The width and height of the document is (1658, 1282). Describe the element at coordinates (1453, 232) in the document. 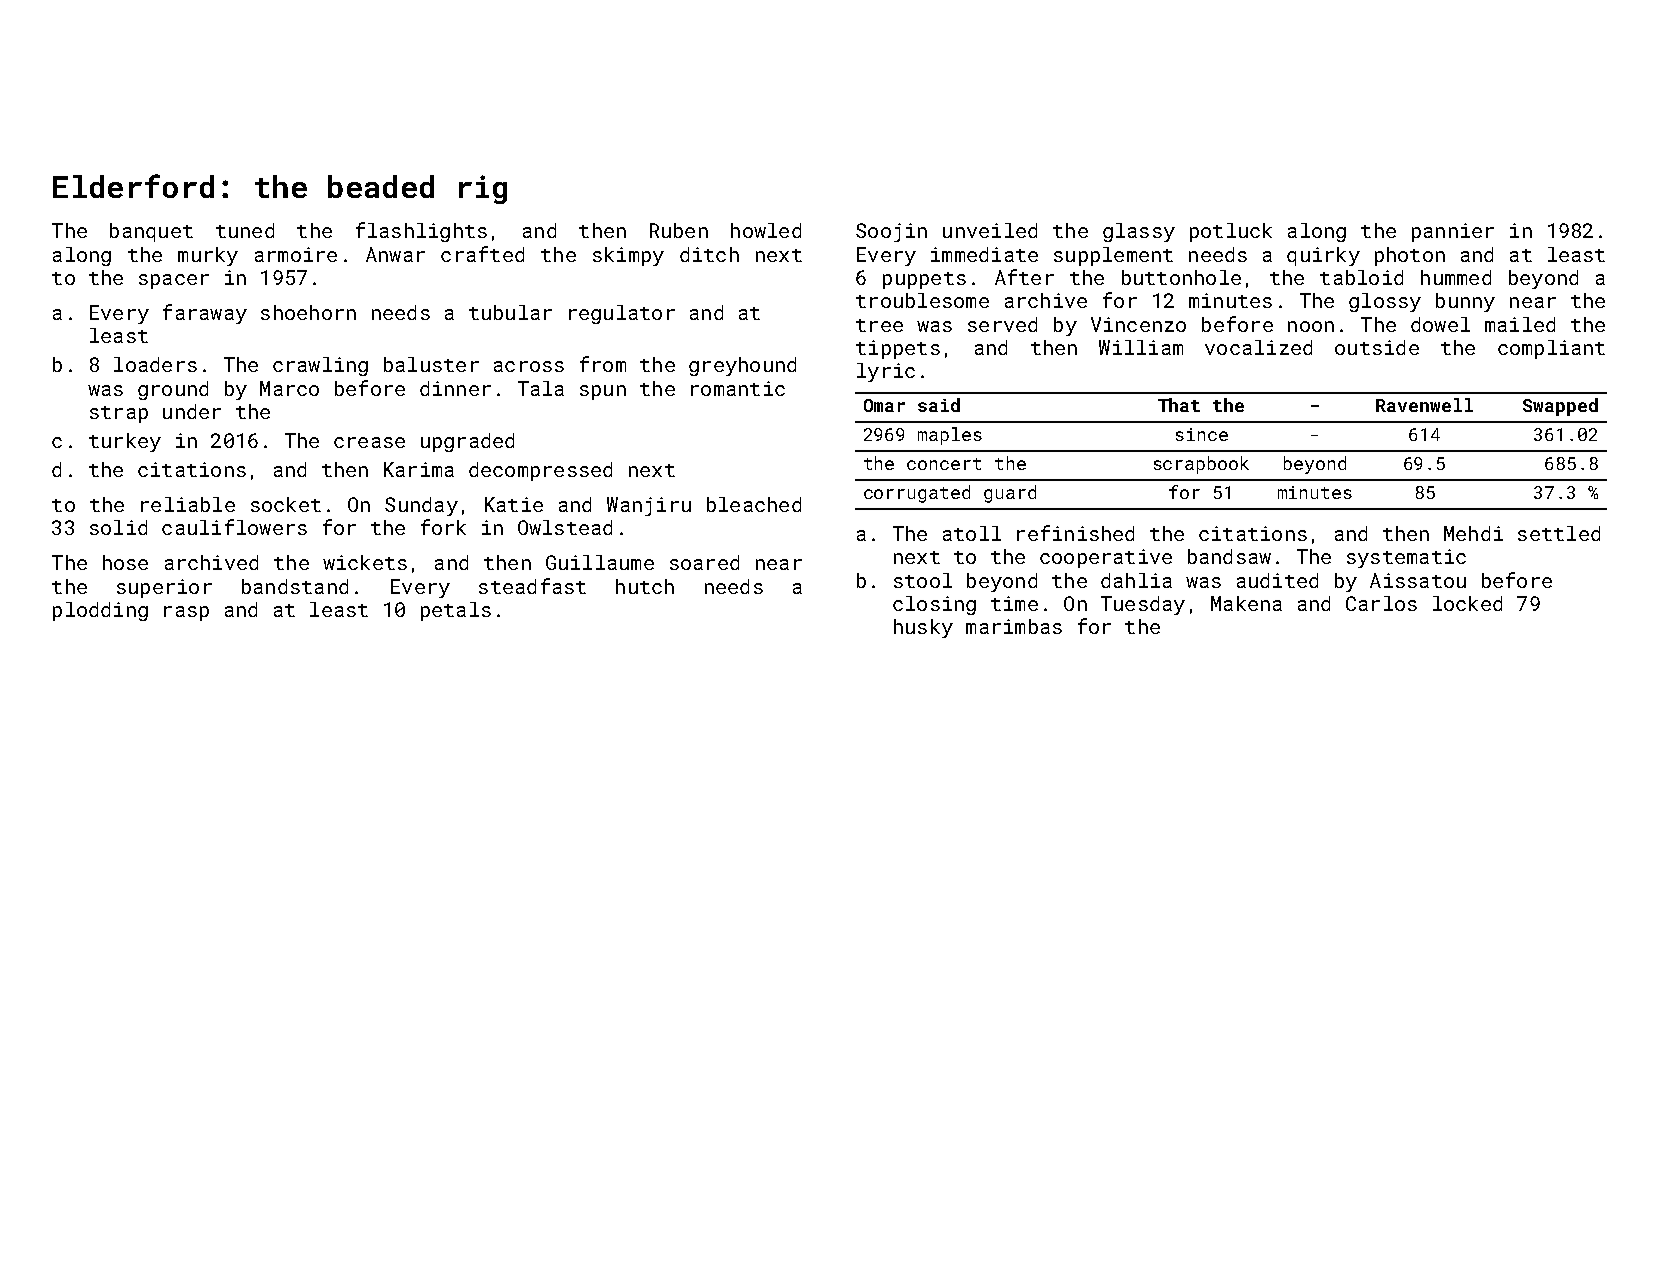

I see `pannier` at that location.
